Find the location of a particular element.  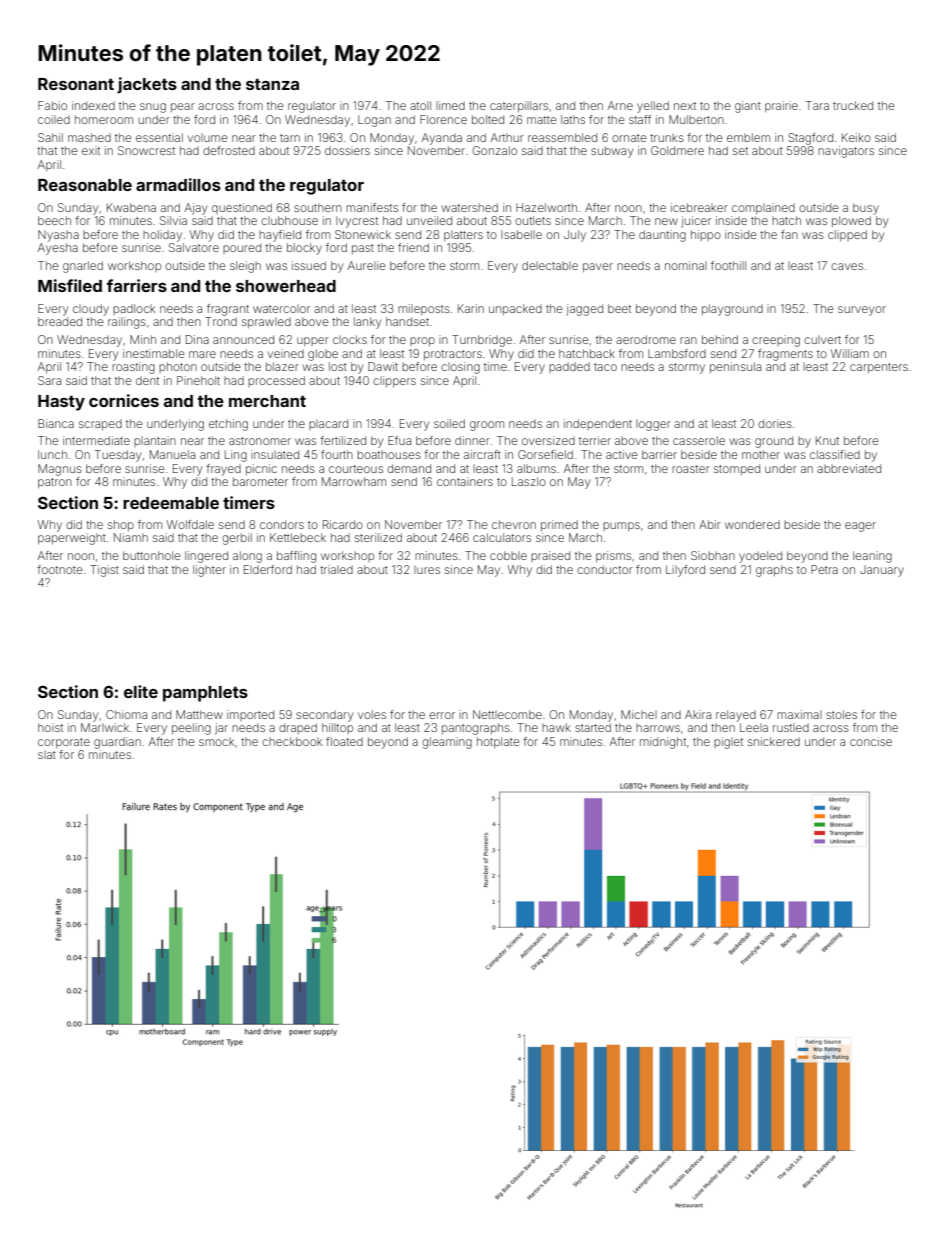

Turnbridge is located at coordinates (482, 341).
